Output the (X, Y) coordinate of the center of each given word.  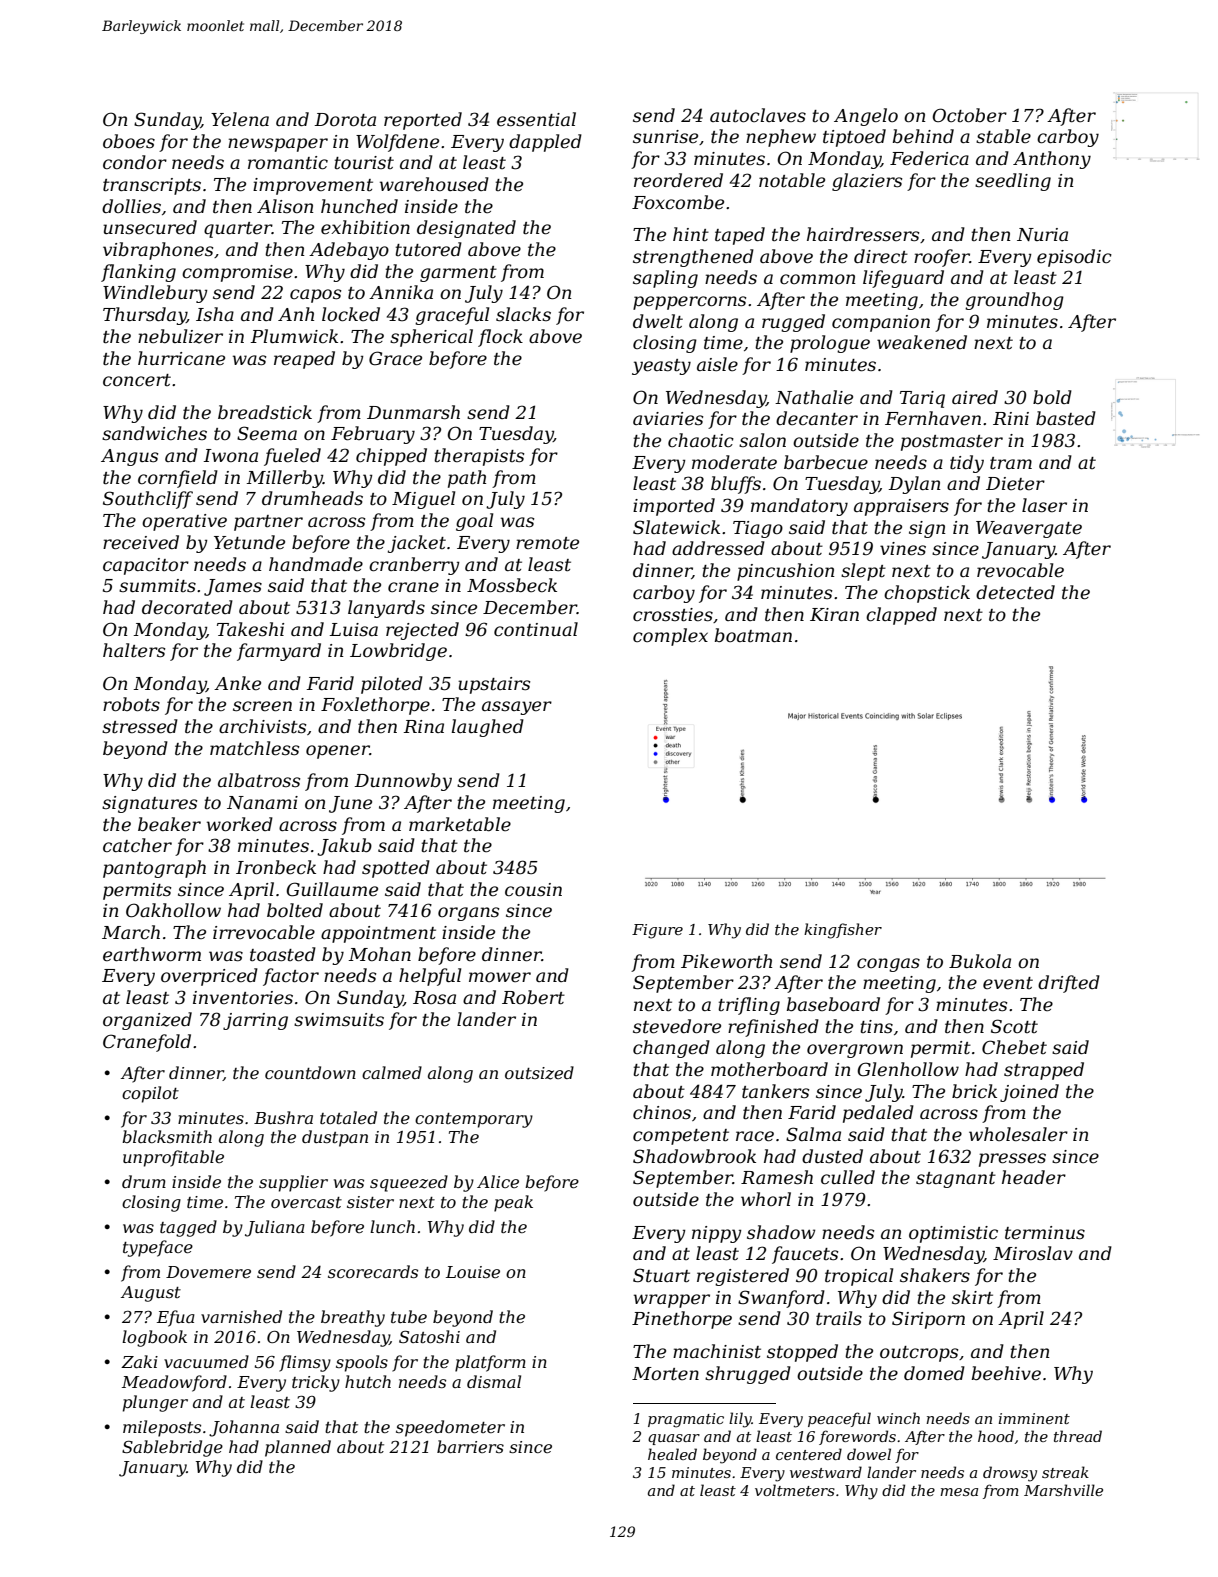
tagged (188, 1228)
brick (974, 1091)
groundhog (1014, 301)
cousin (533, 890)
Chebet (1014, 1047)
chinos (662, 1112)
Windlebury (155, 294)
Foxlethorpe (375, 706)
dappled (545, 143)
